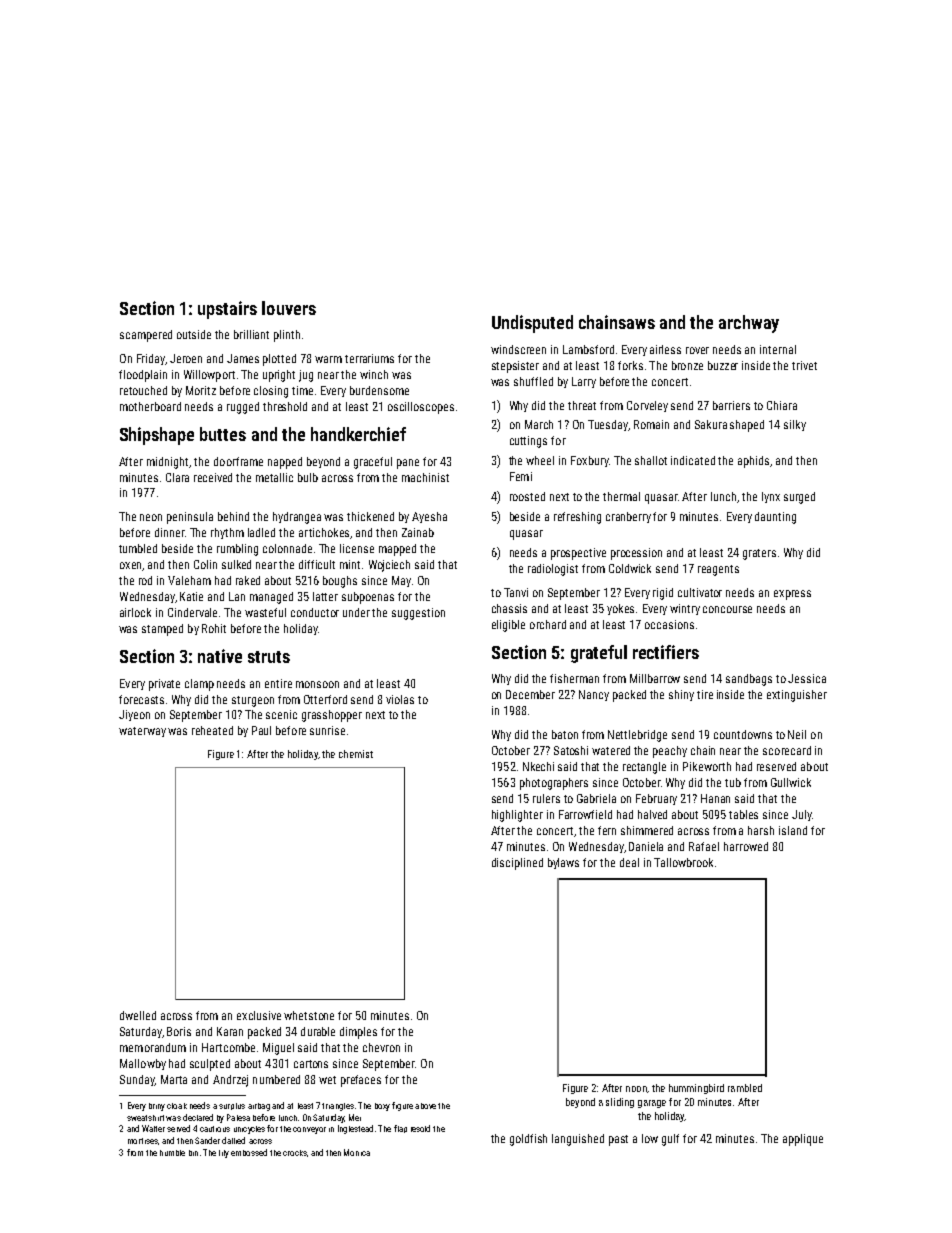  Describe the element at coordinates (803, 1140) in the screenshot. I see `applique` at that location.
